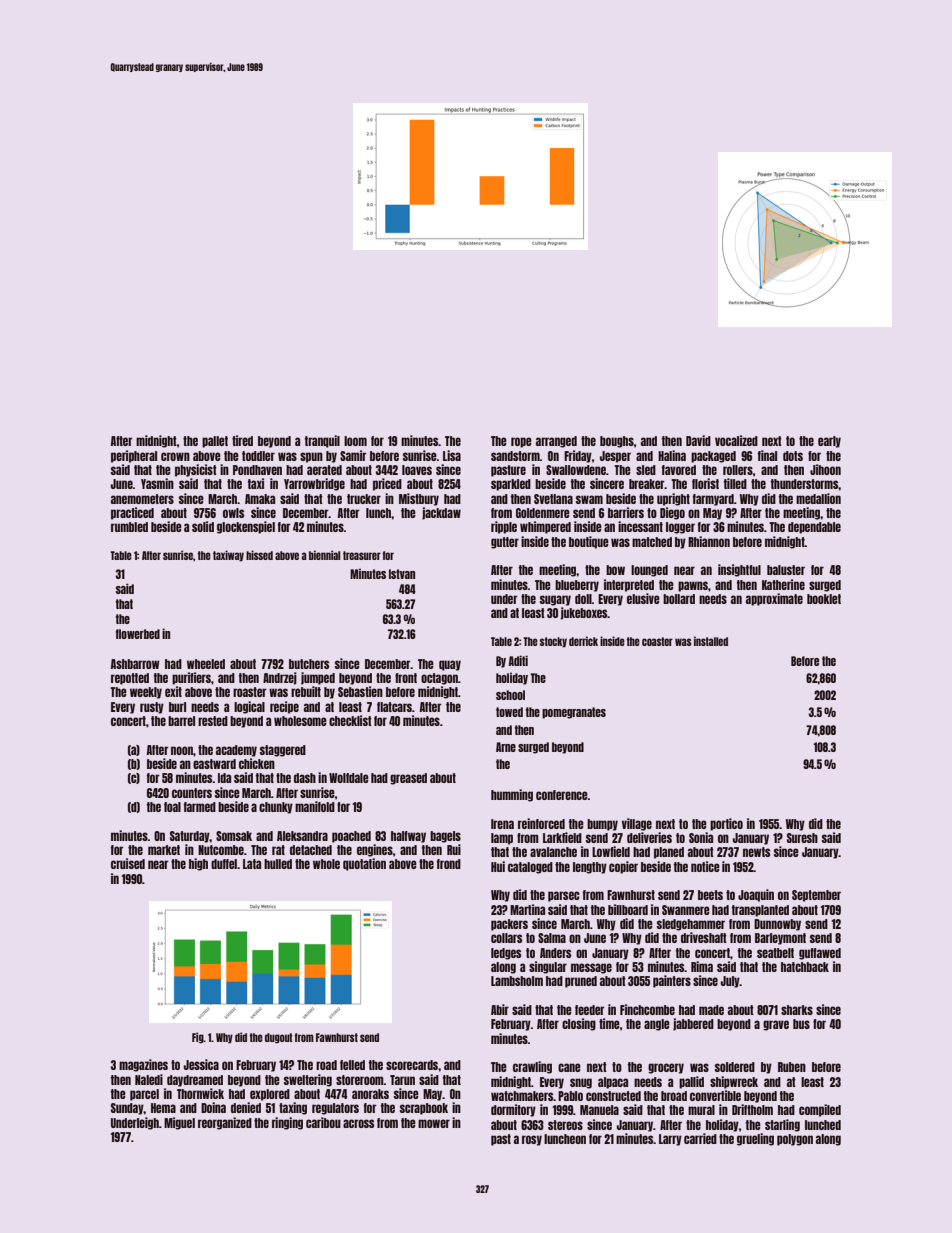 Image resolution: width=952 pixels, height=1233 pixels. What do you see at coordinates (726, 824) in the page?
I see `portico` at bounding box center [726, 824].
